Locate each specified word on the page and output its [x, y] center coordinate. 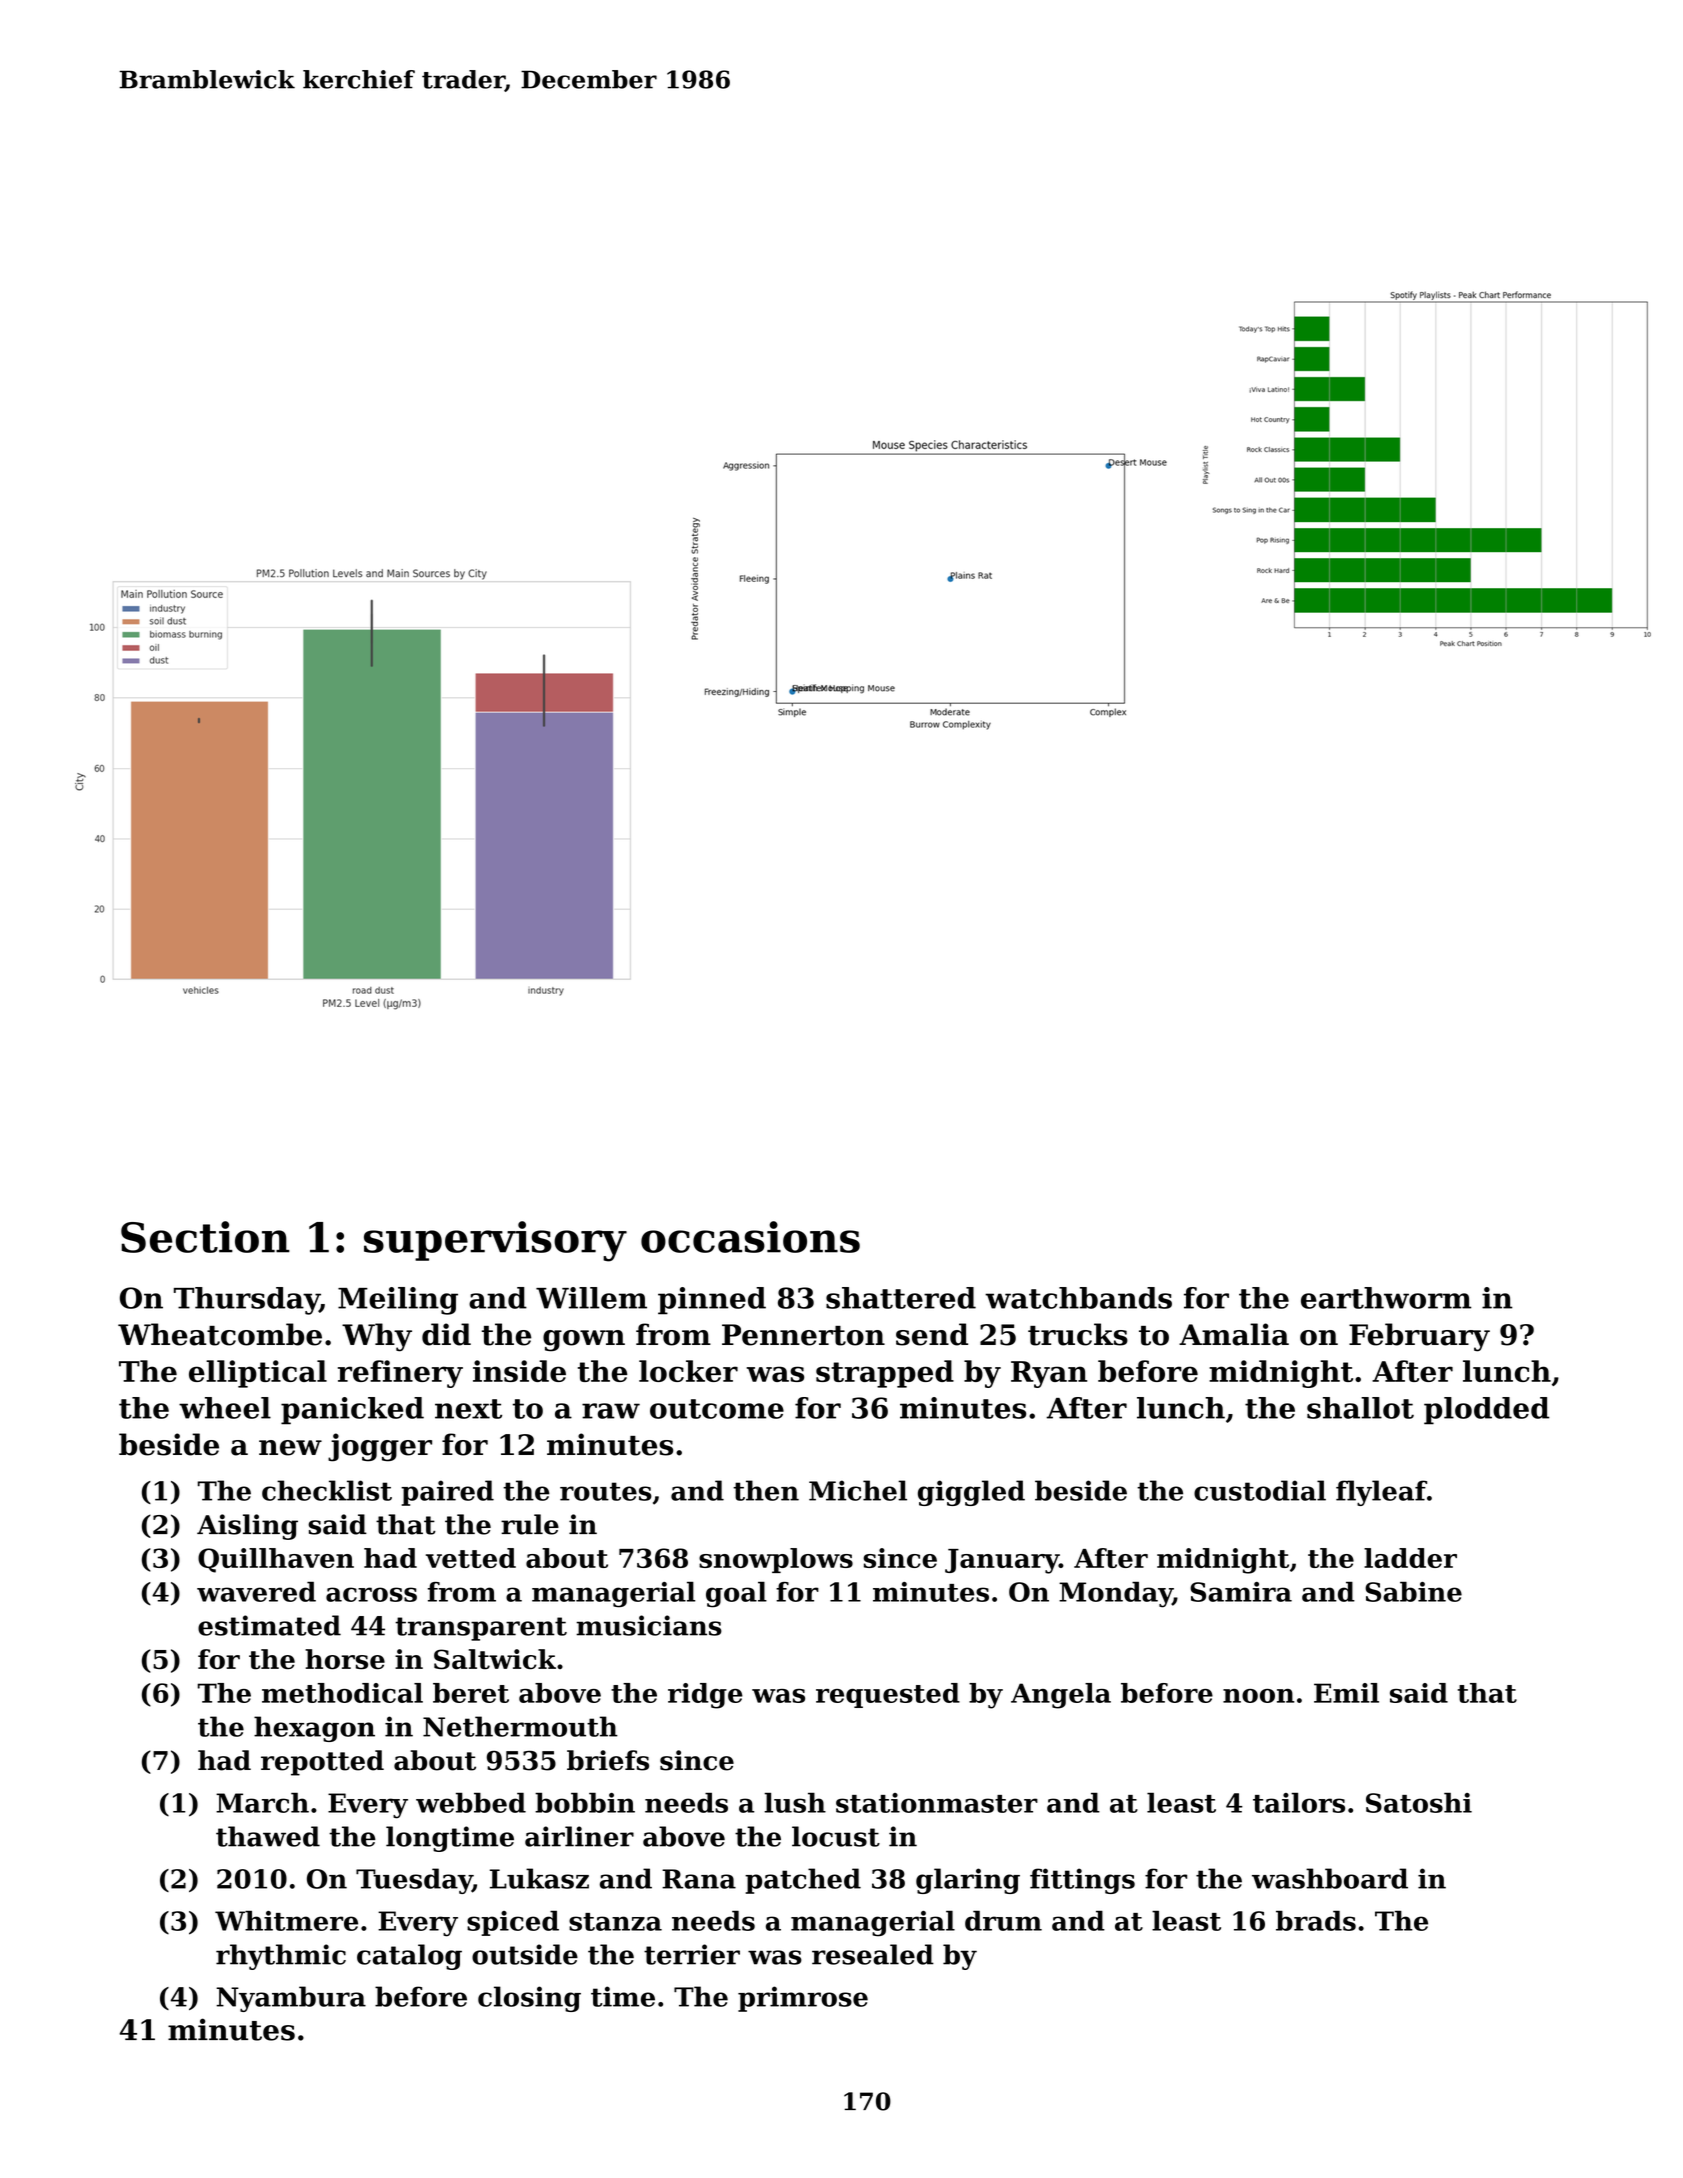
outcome [717, 1409]
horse [345, 1659]
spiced [513, 1923]
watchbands [1078, 1298]
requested [888, 1695]
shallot [1360, 1408]
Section [205, 1237]
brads [1316, 1921]
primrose [803, 1999]
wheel [225, 1408]
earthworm [1386, 1298]
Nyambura [291, 1999]
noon [1259, 1696]
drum [1003, 1921]
